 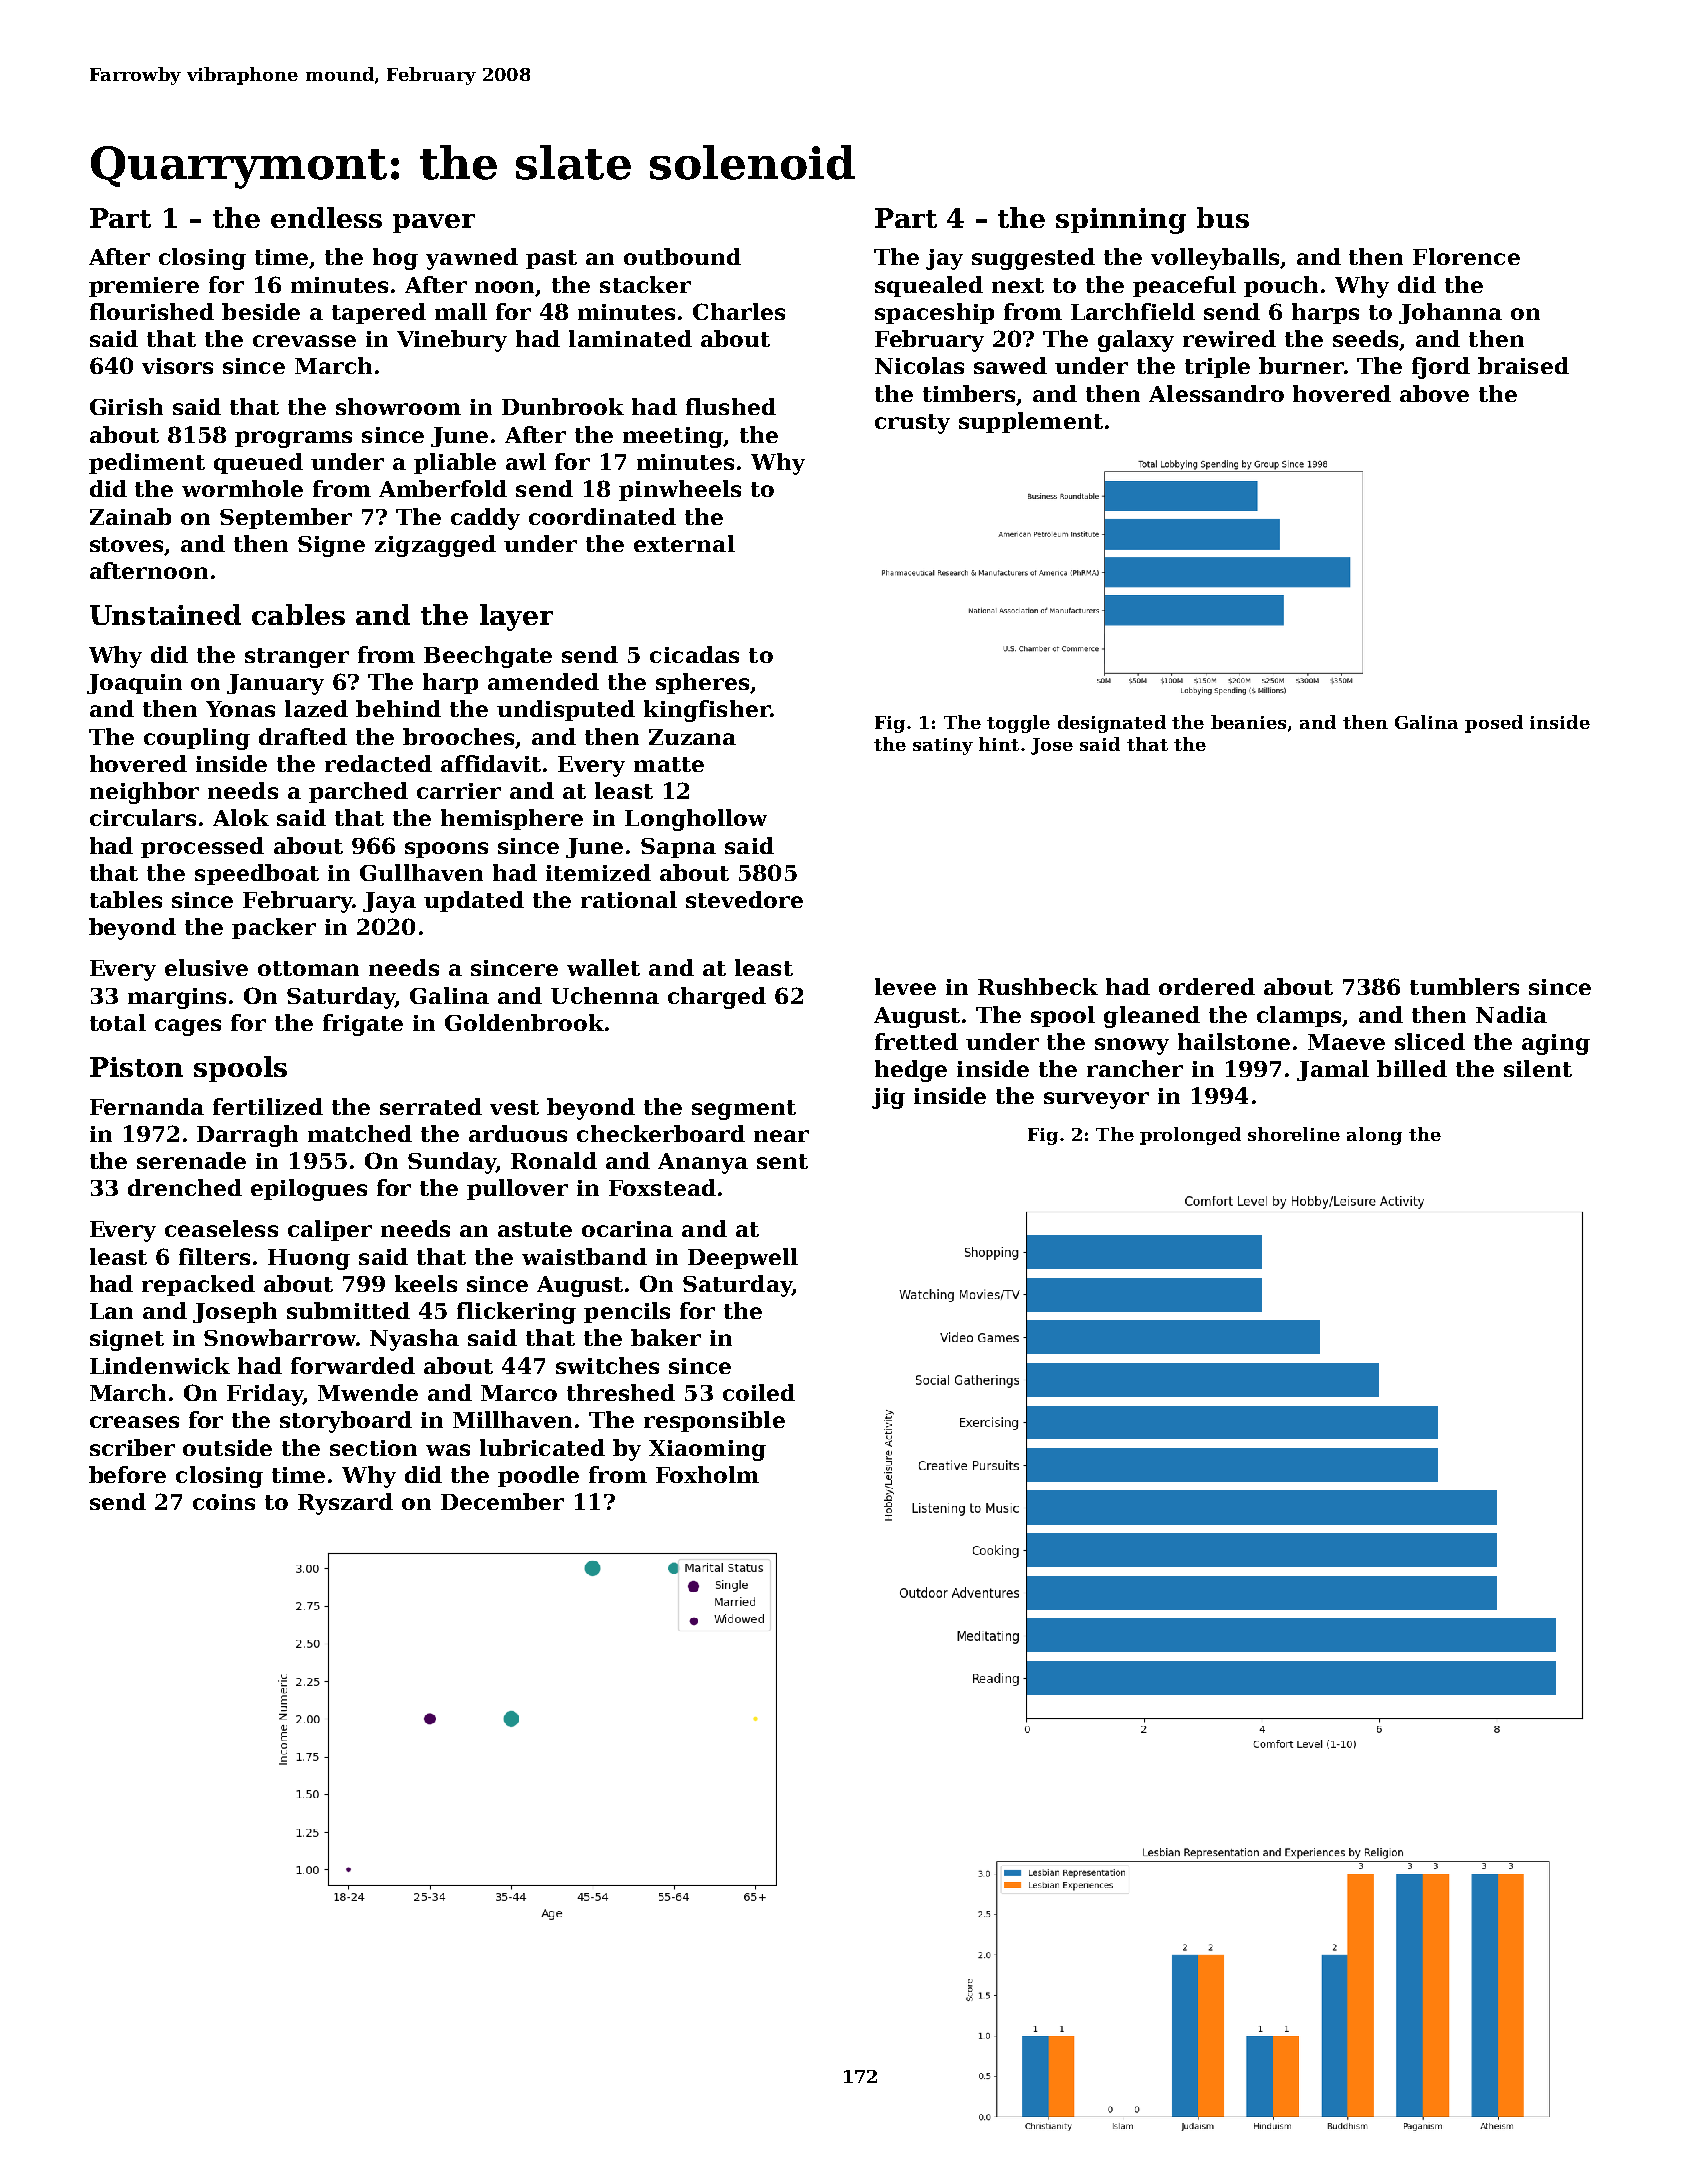 What do you see at coordinates (629, 899) in the image?
I see `rational` at bounding box center [629, 899].
